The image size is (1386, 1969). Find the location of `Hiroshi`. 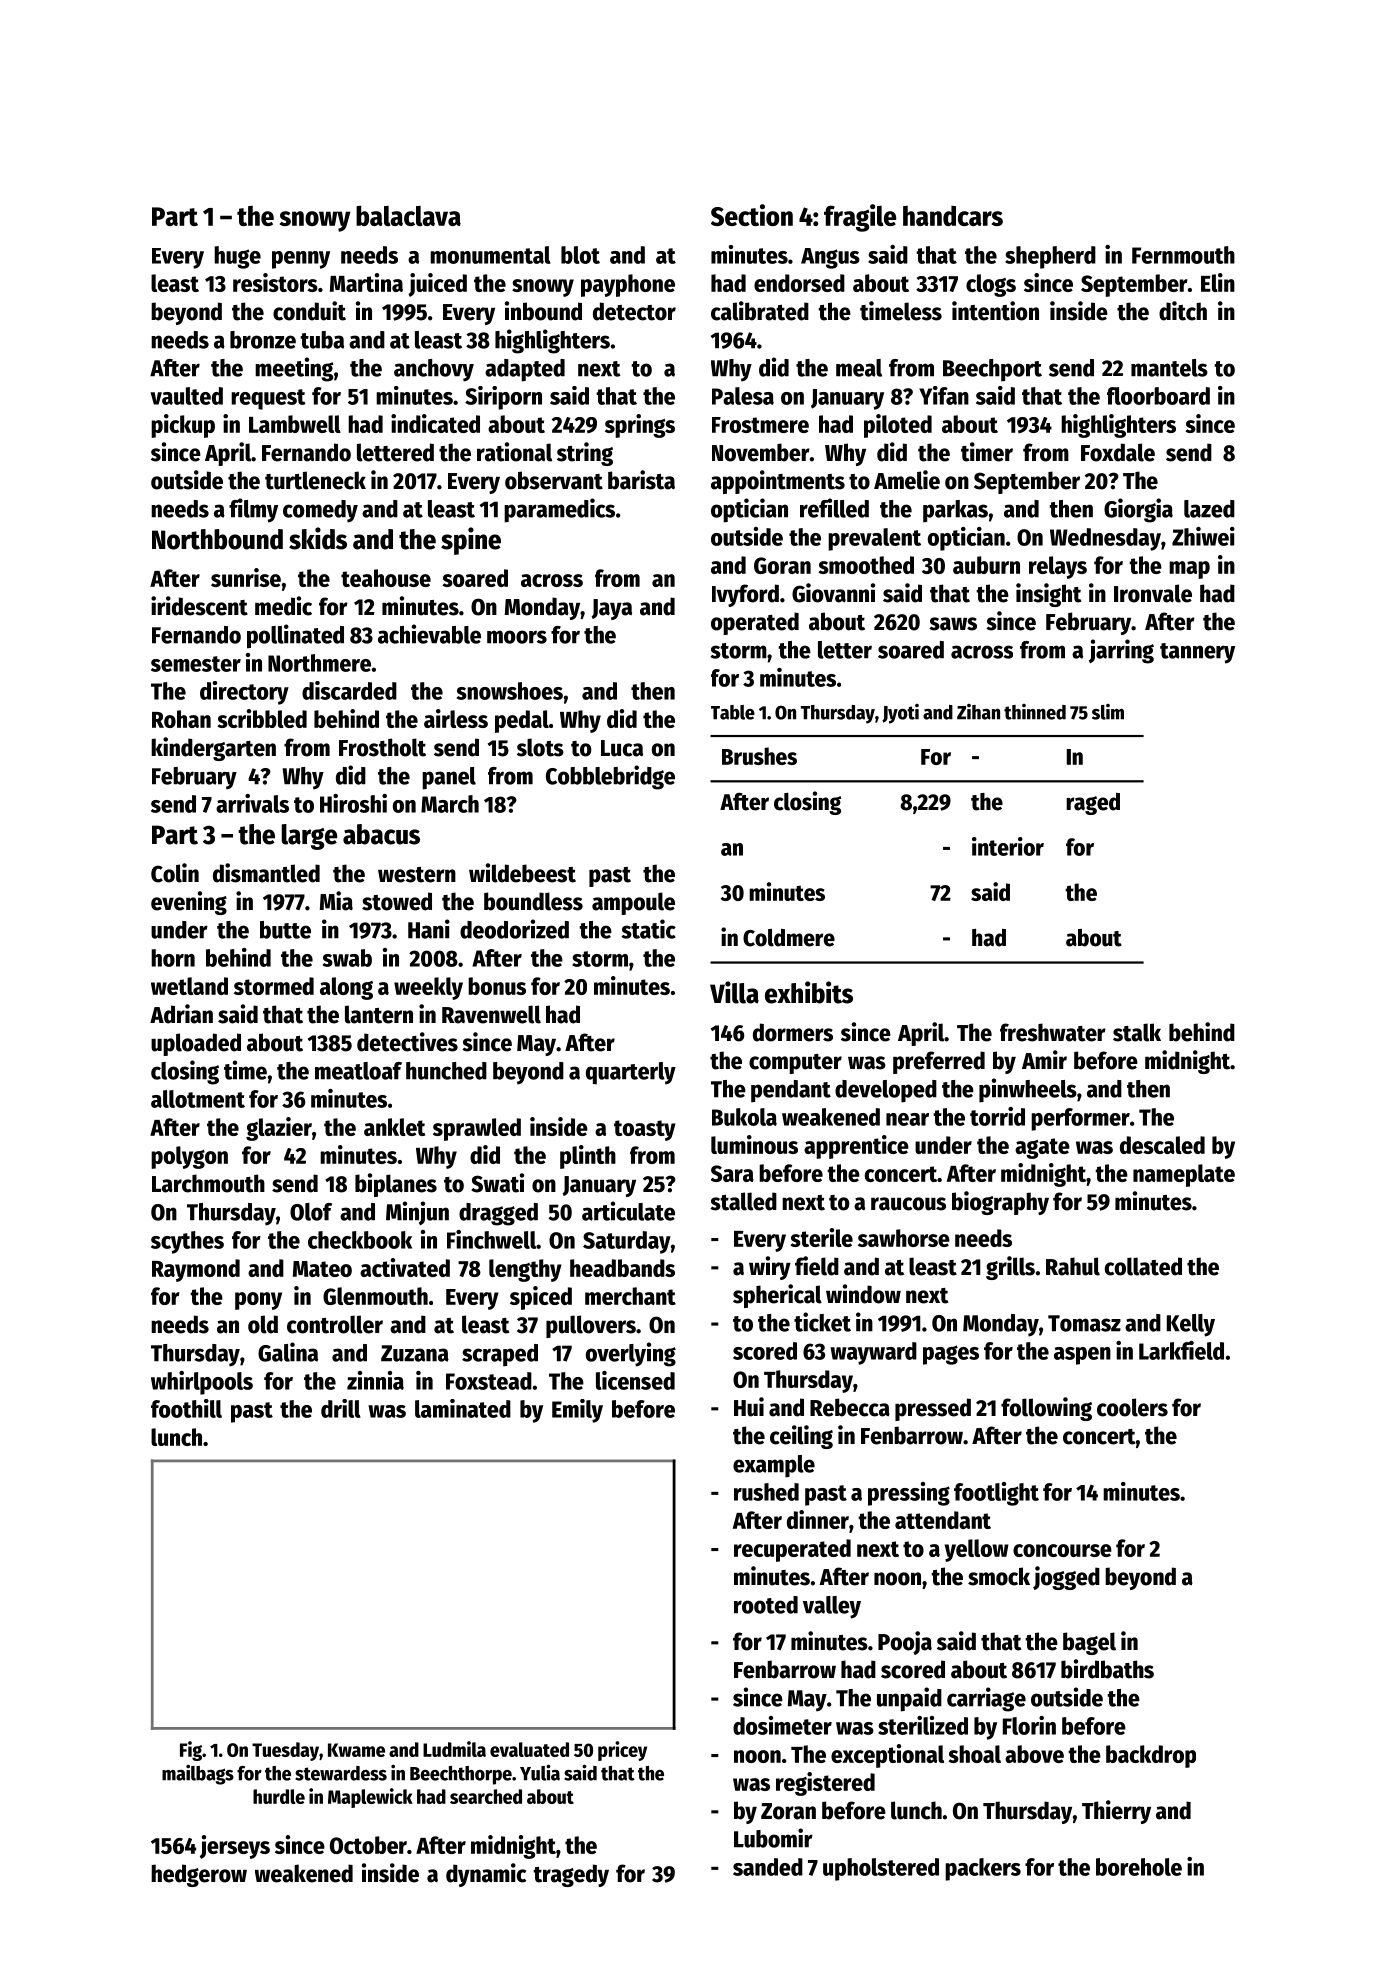

Hiroshi is located at coordinates (353, 803).
